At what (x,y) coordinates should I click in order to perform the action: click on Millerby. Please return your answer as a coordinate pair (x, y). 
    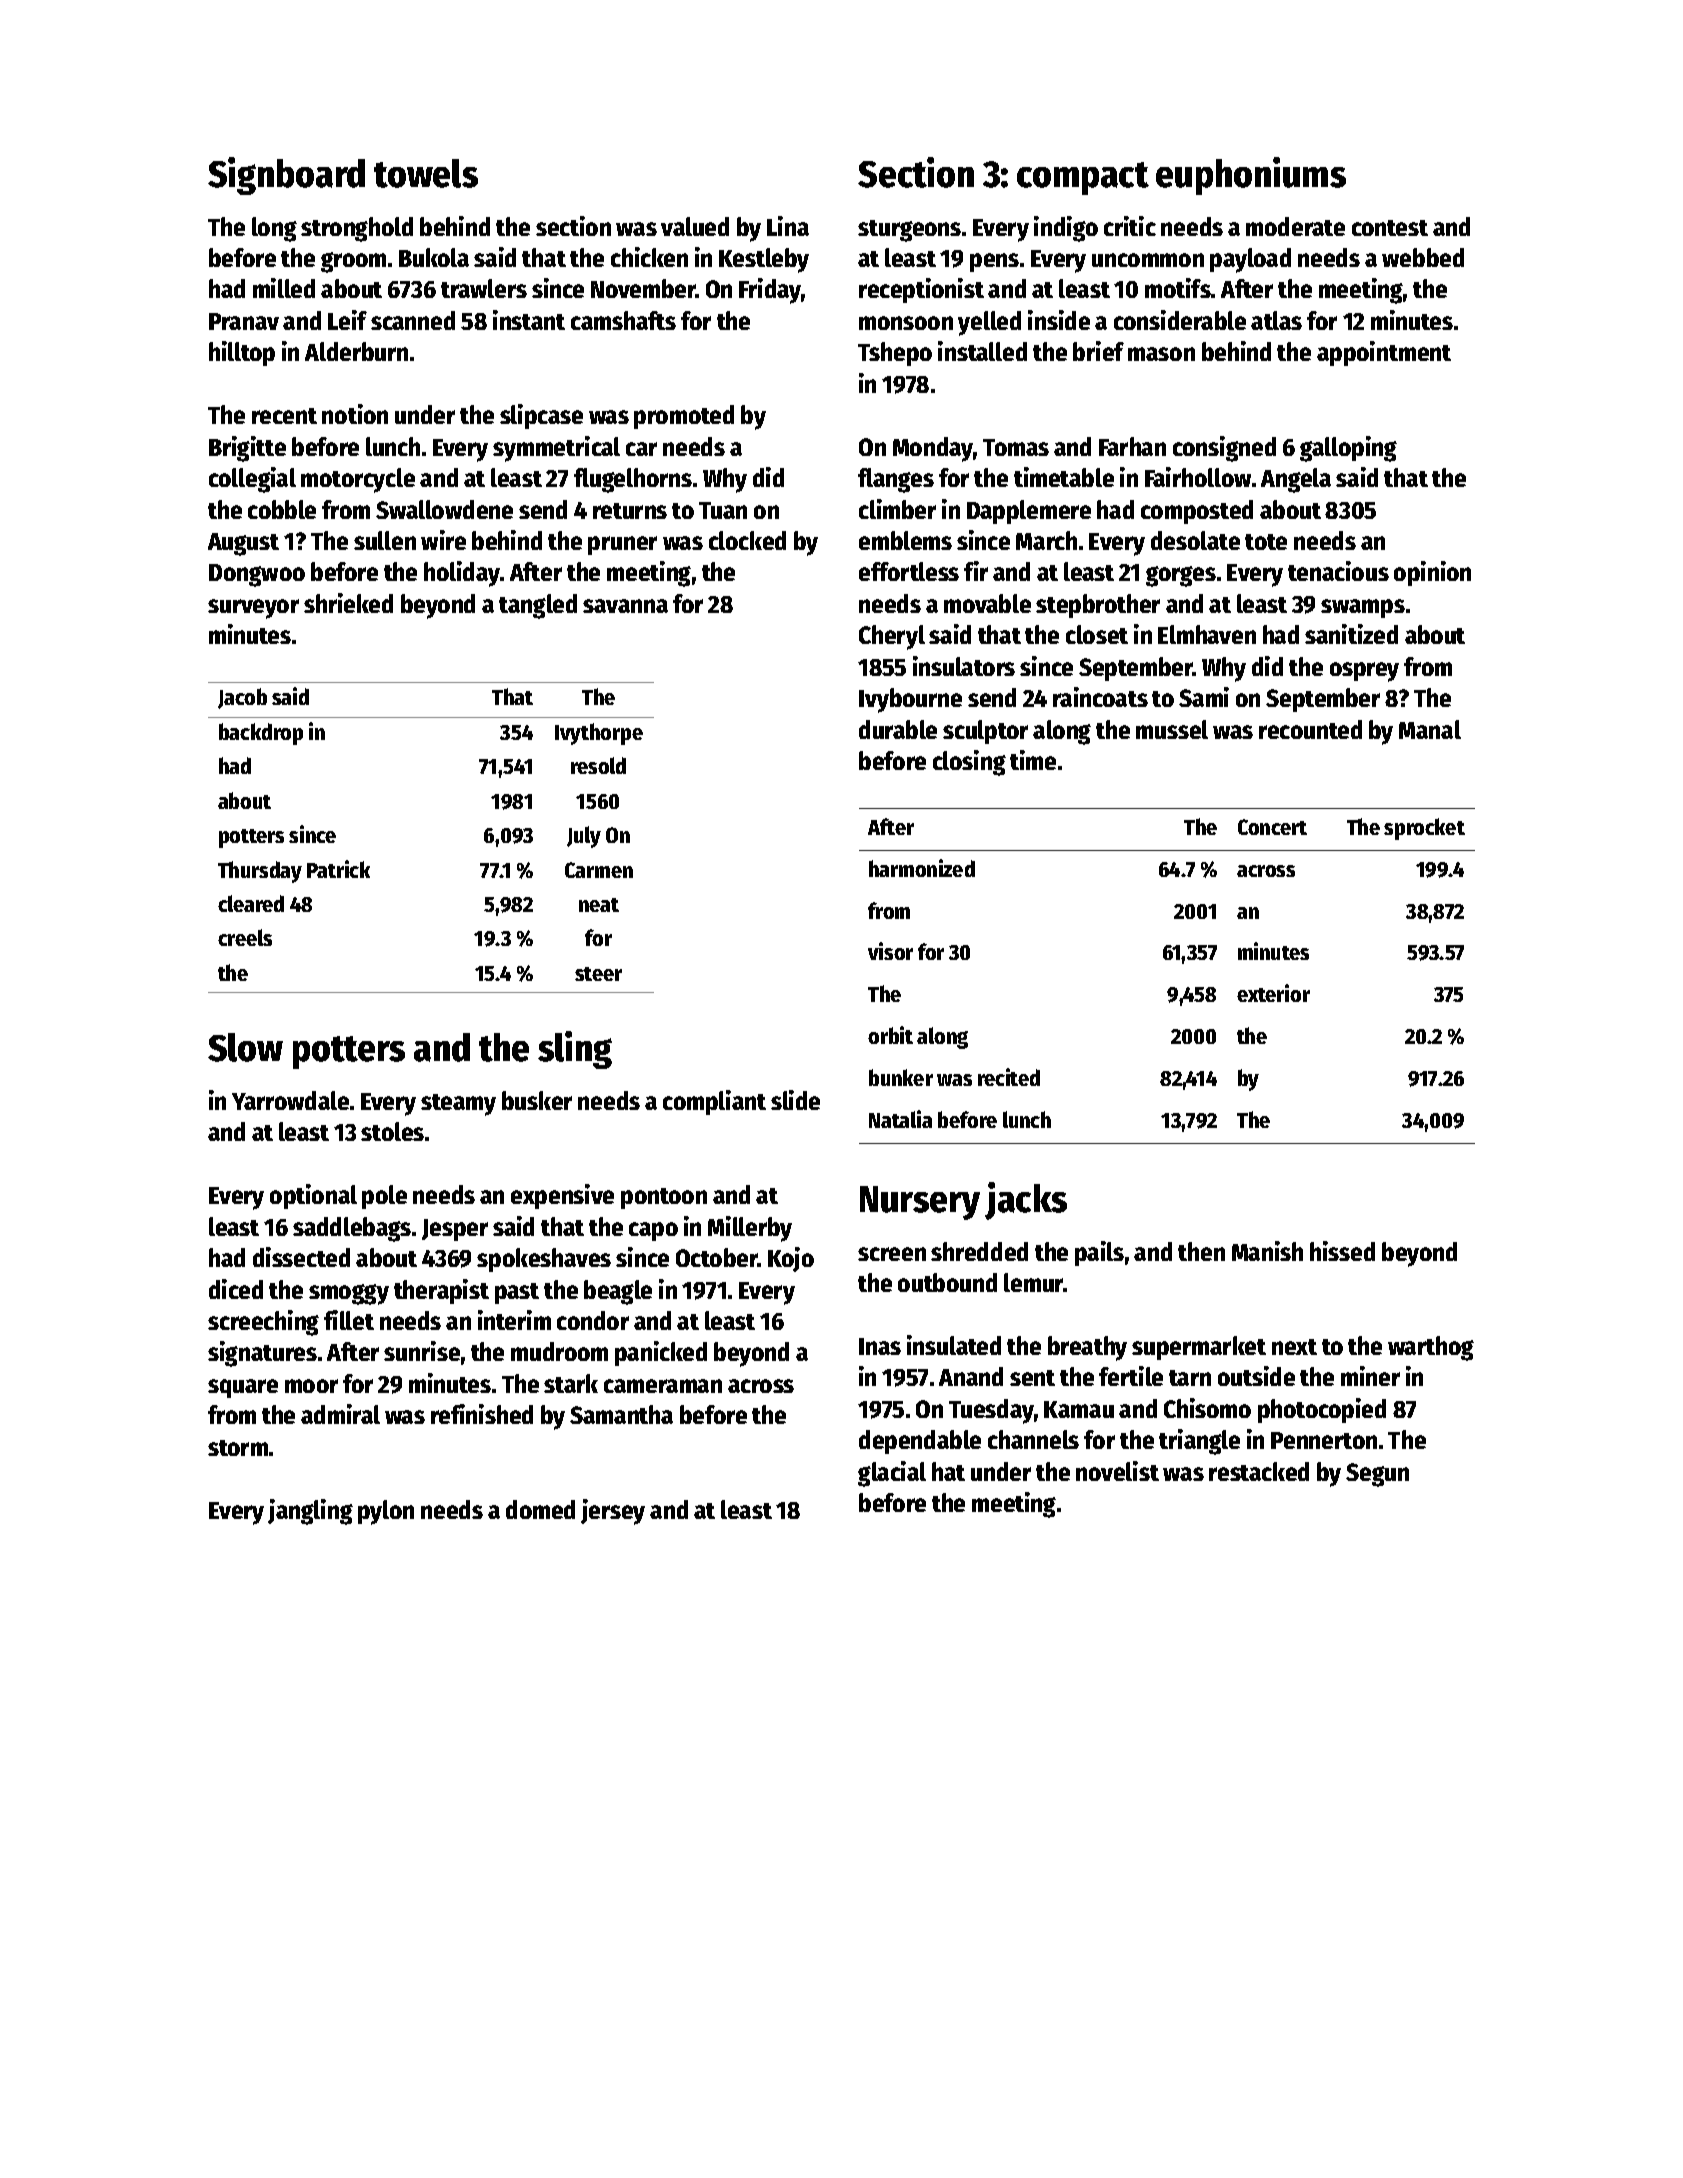
    Looking at the image, I should click on (750, 1229).
